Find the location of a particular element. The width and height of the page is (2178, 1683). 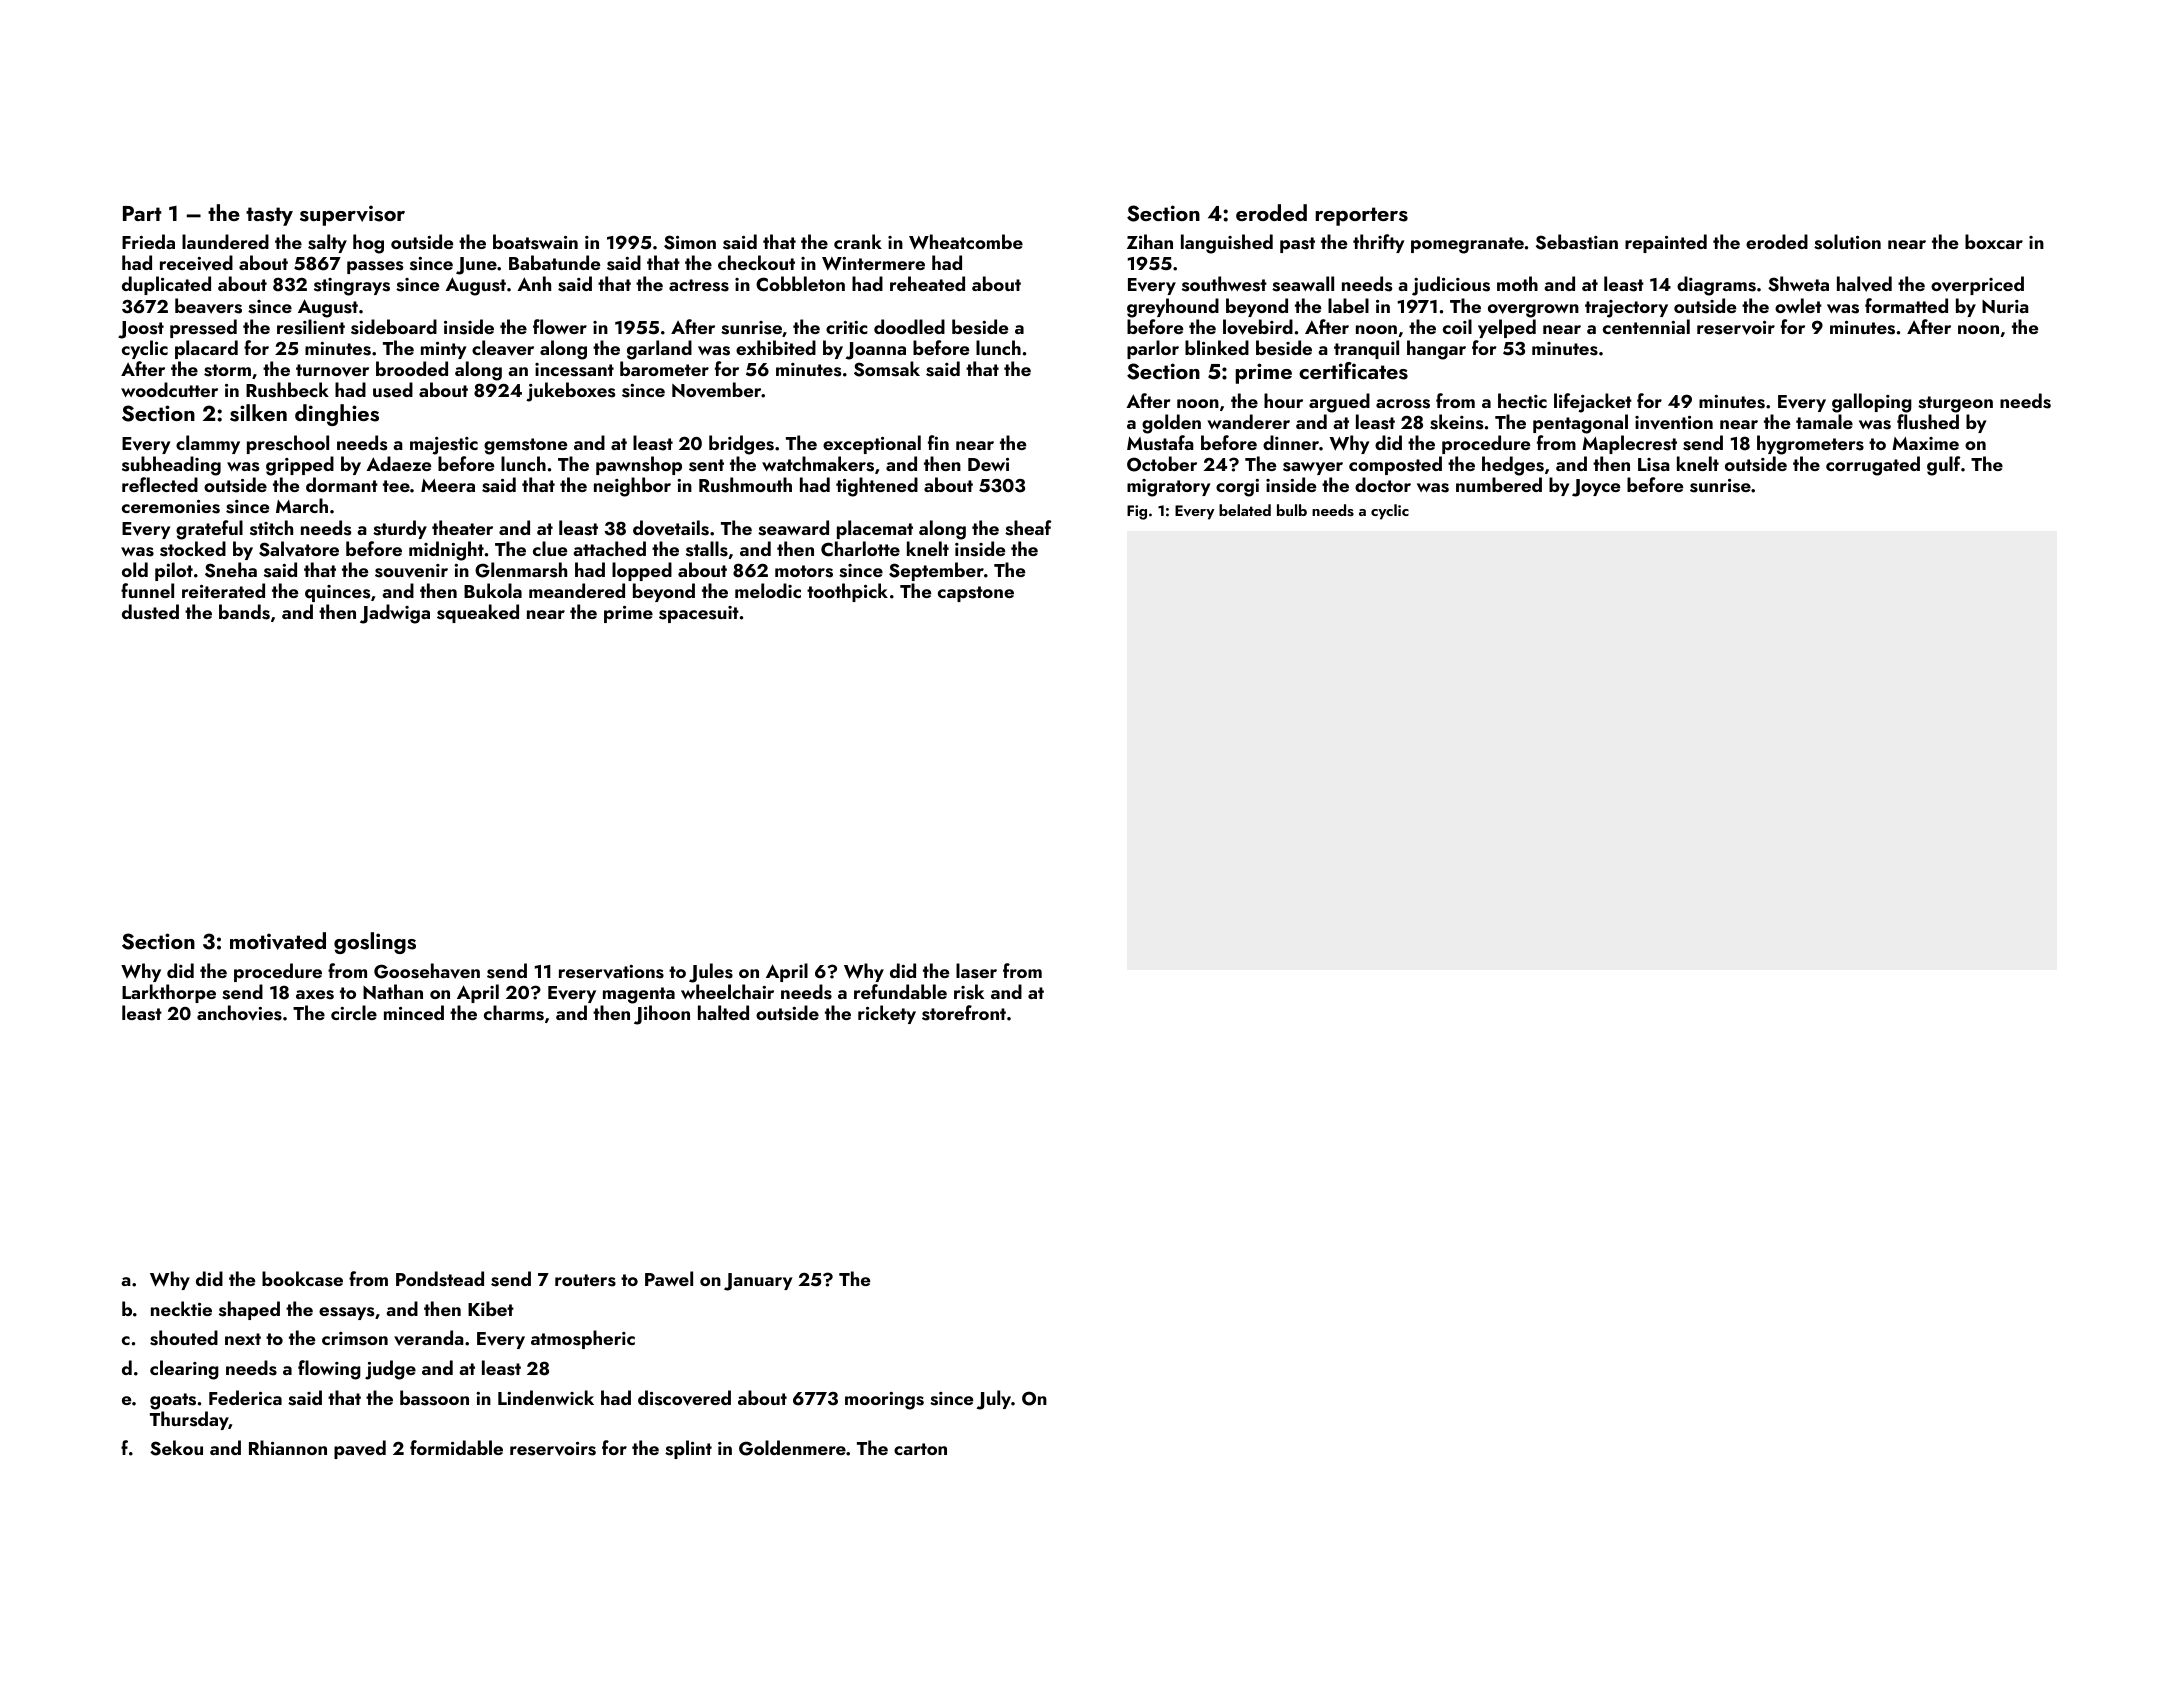

moorings is located at coordinates (884, 1401).
